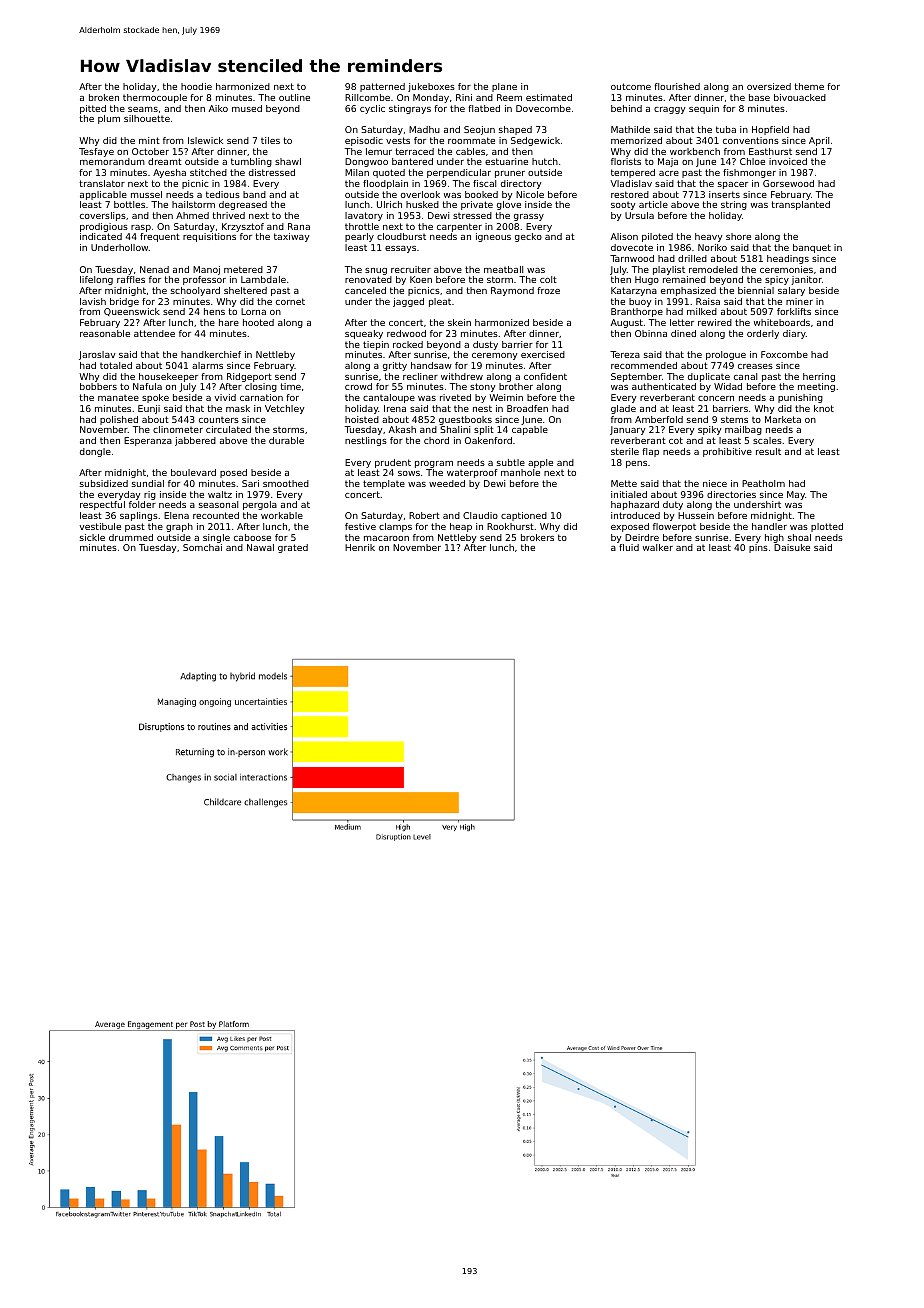 This page has width=924, height=1308. Describe the element at coordinates (809, 86) in the page. I see `theme` at that location.
